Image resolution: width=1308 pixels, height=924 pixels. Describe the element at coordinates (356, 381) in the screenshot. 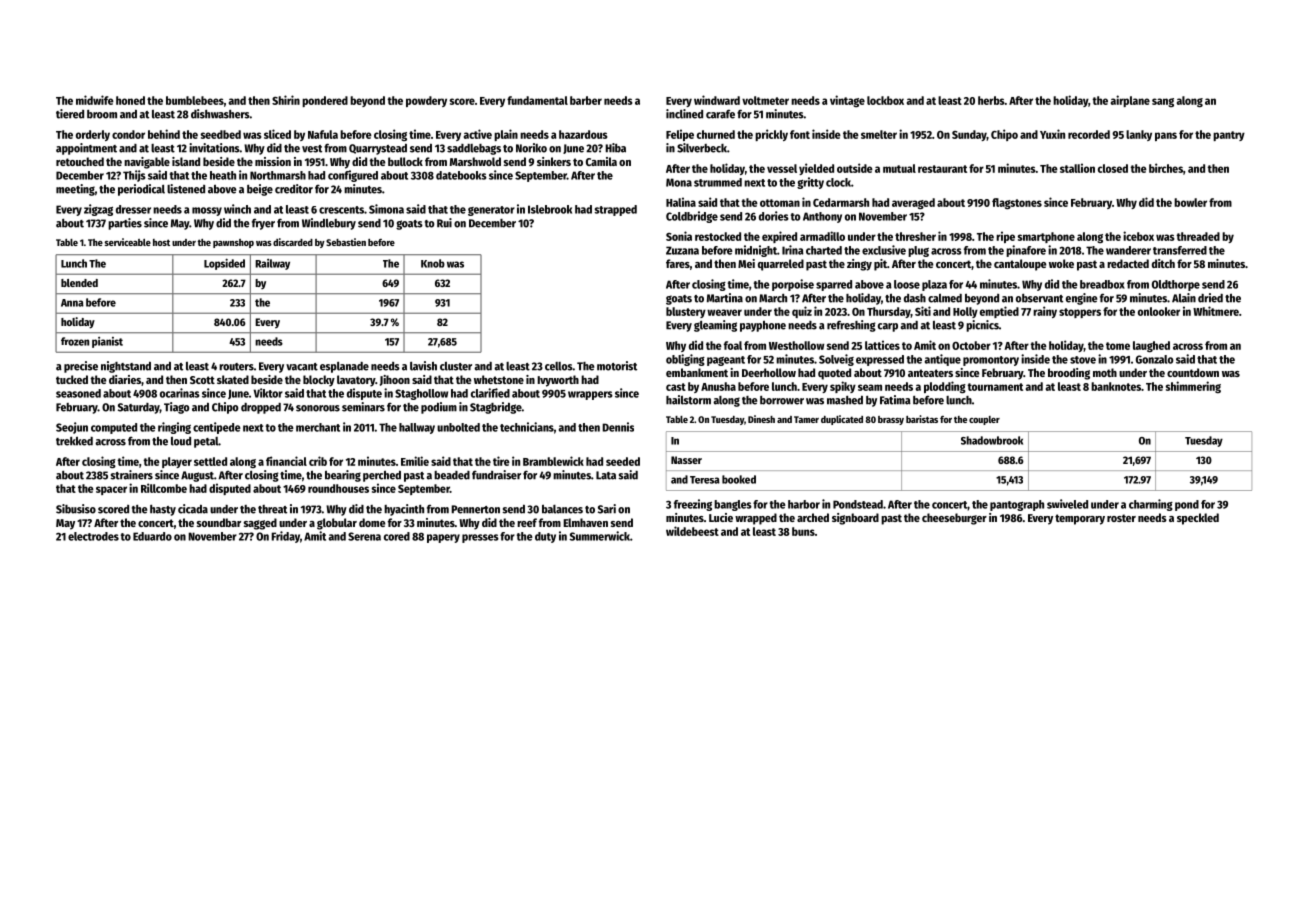

I see `lavatory` at that location.
